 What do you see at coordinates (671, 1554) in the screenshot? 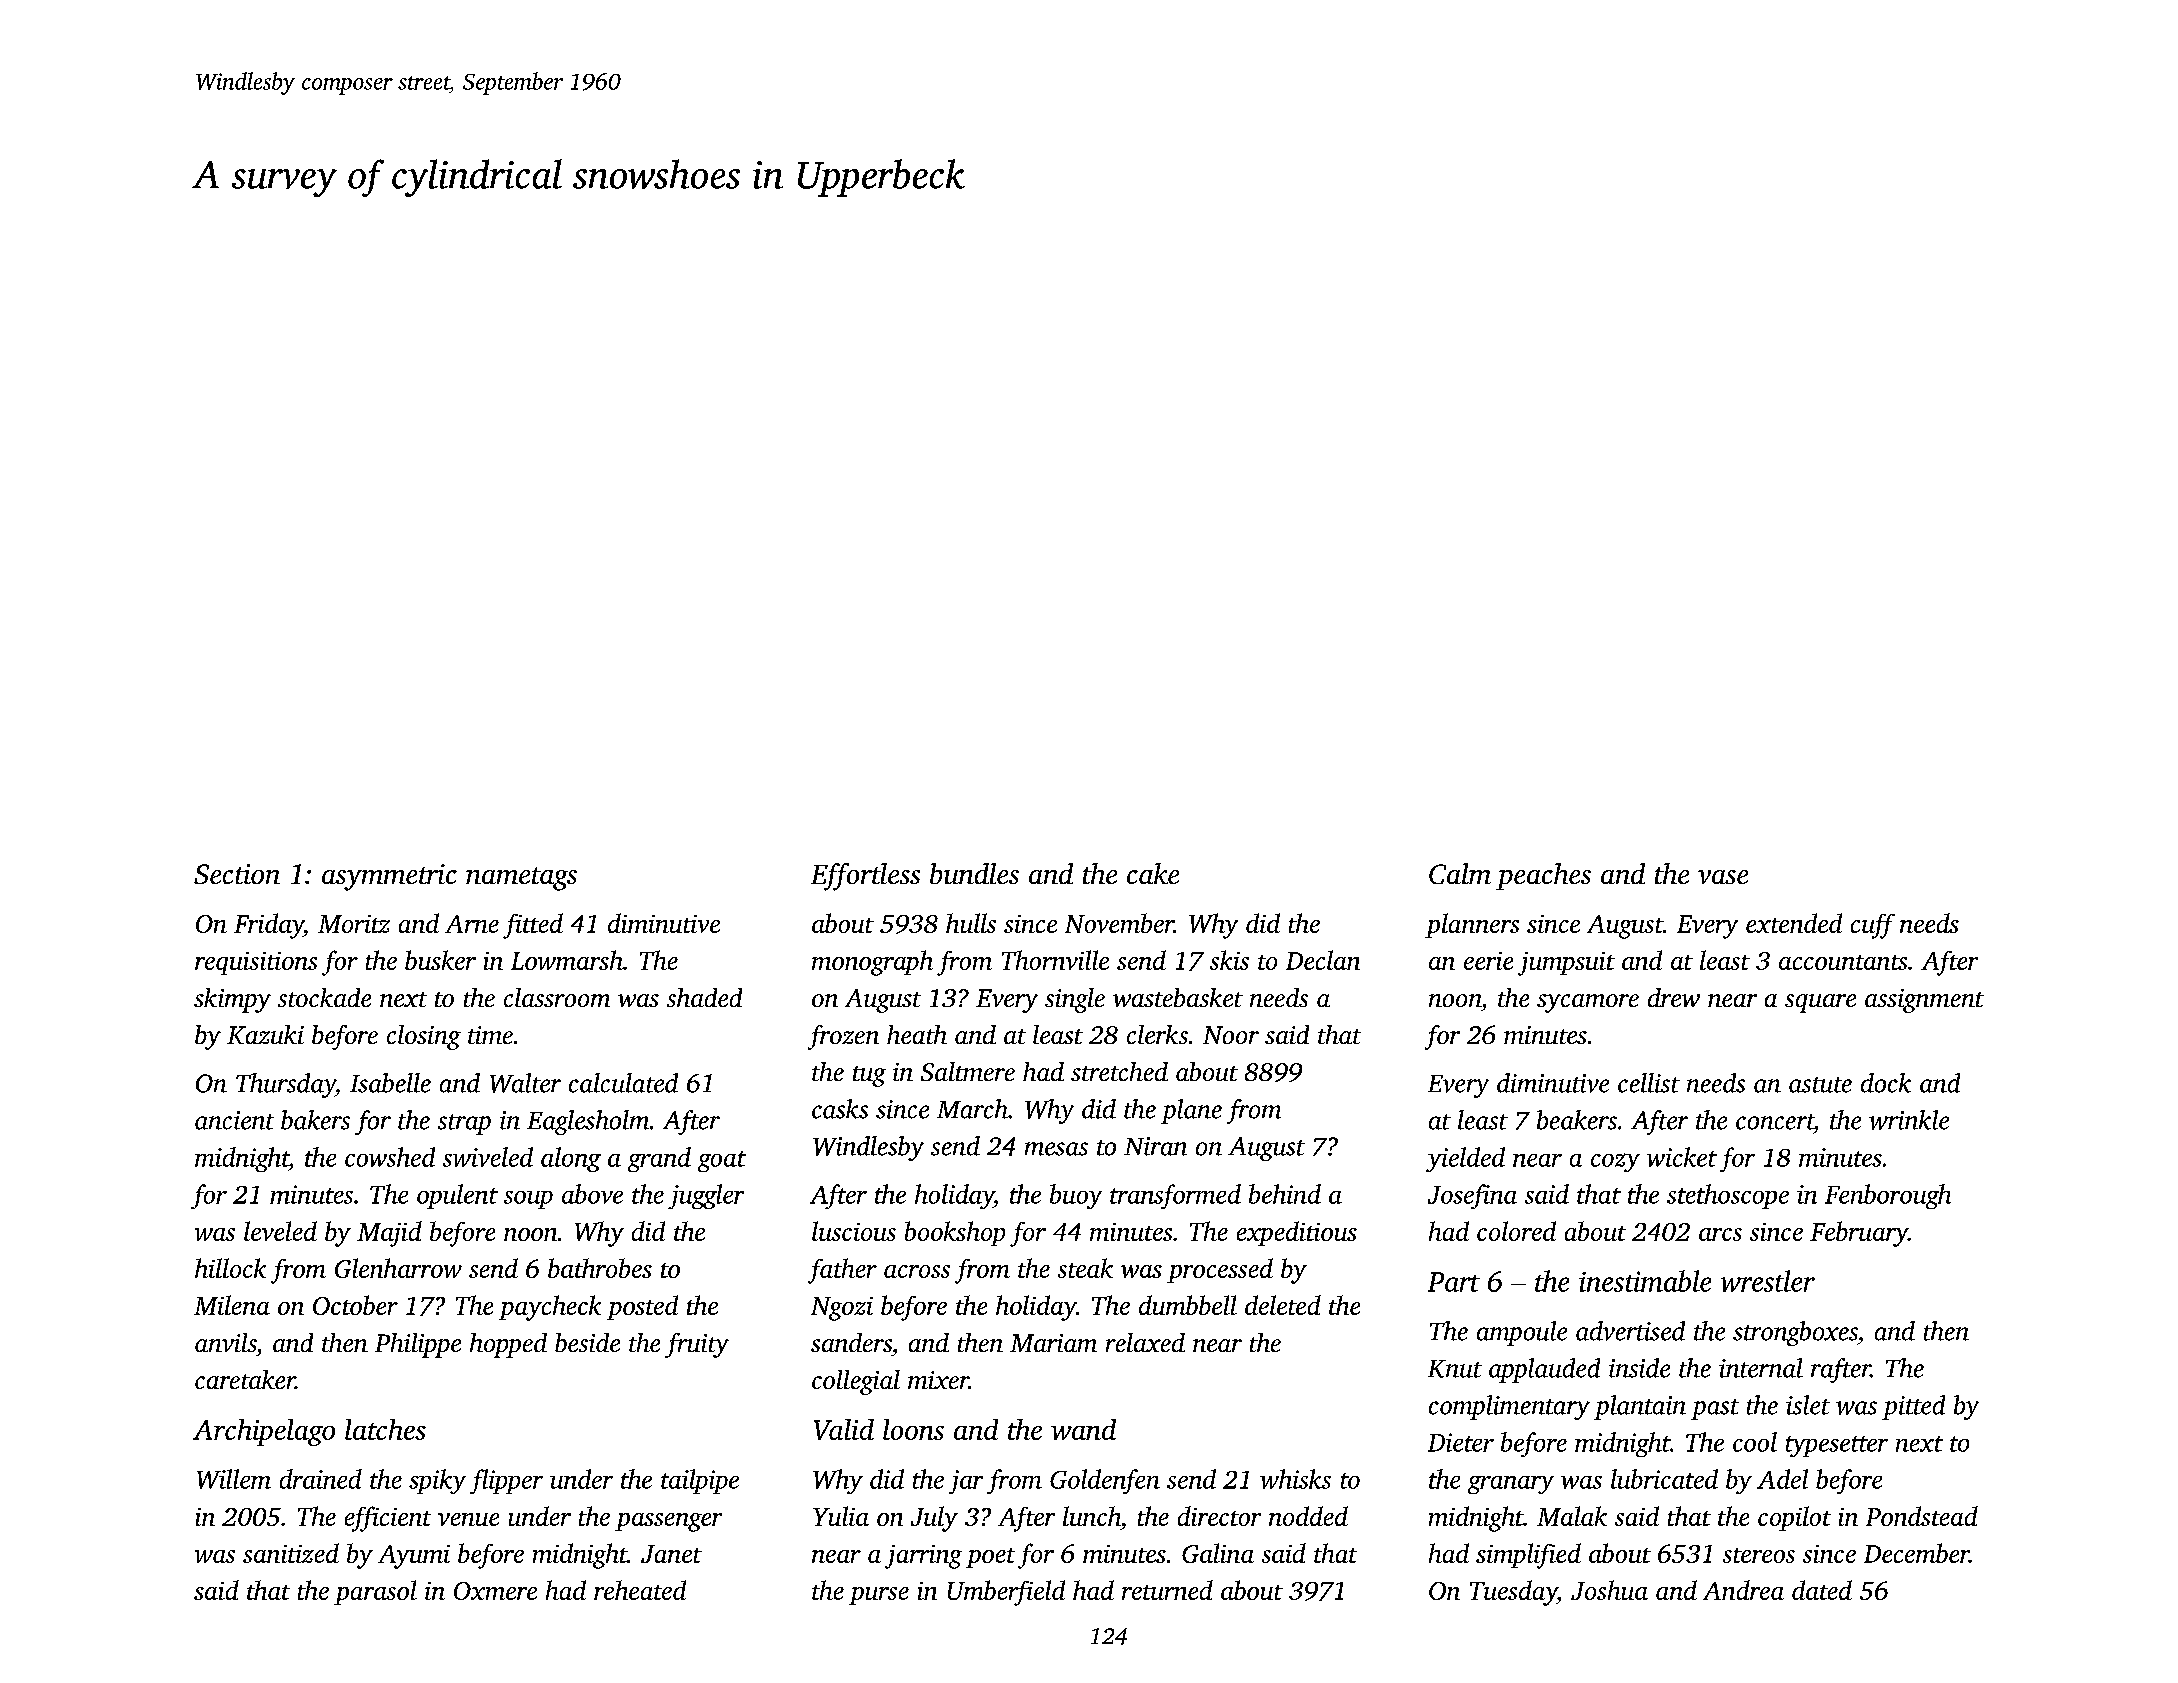
I see `Janet` at bounding box center [671, 1554].
